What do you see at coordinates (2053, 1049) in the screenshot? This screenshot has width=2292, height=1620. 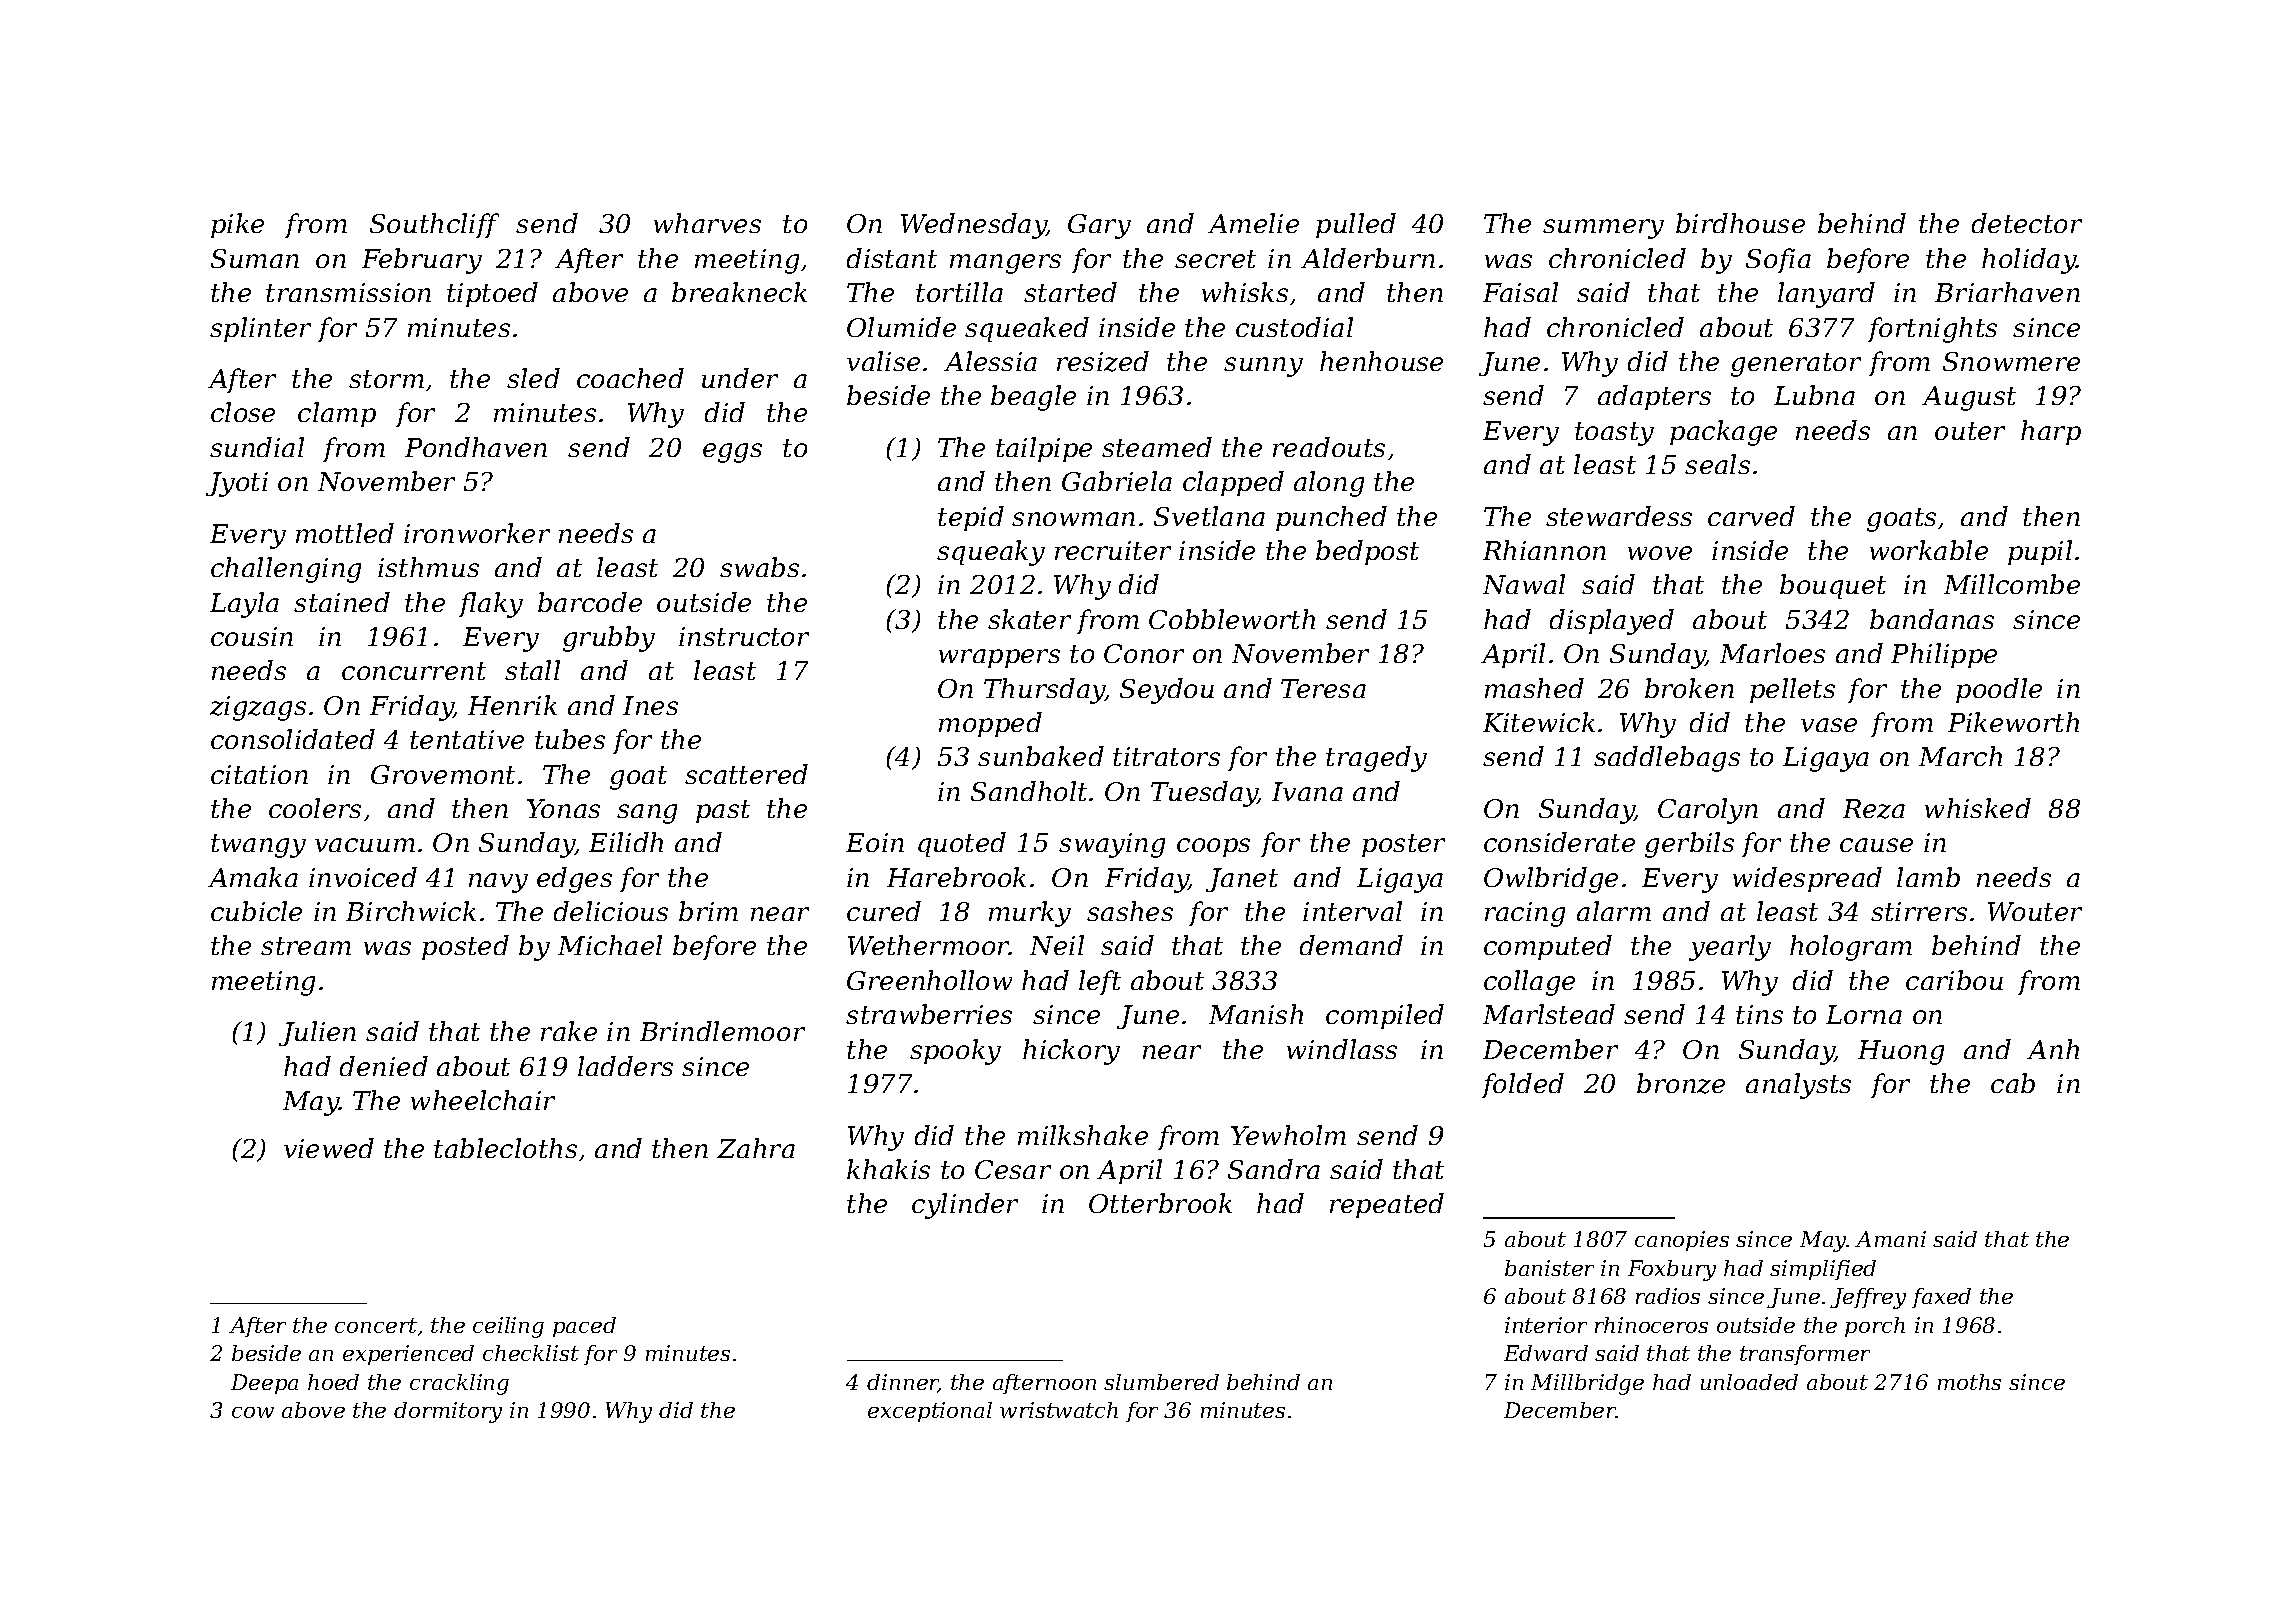 I see `Anh` at bounding box center [2053, 1049].
